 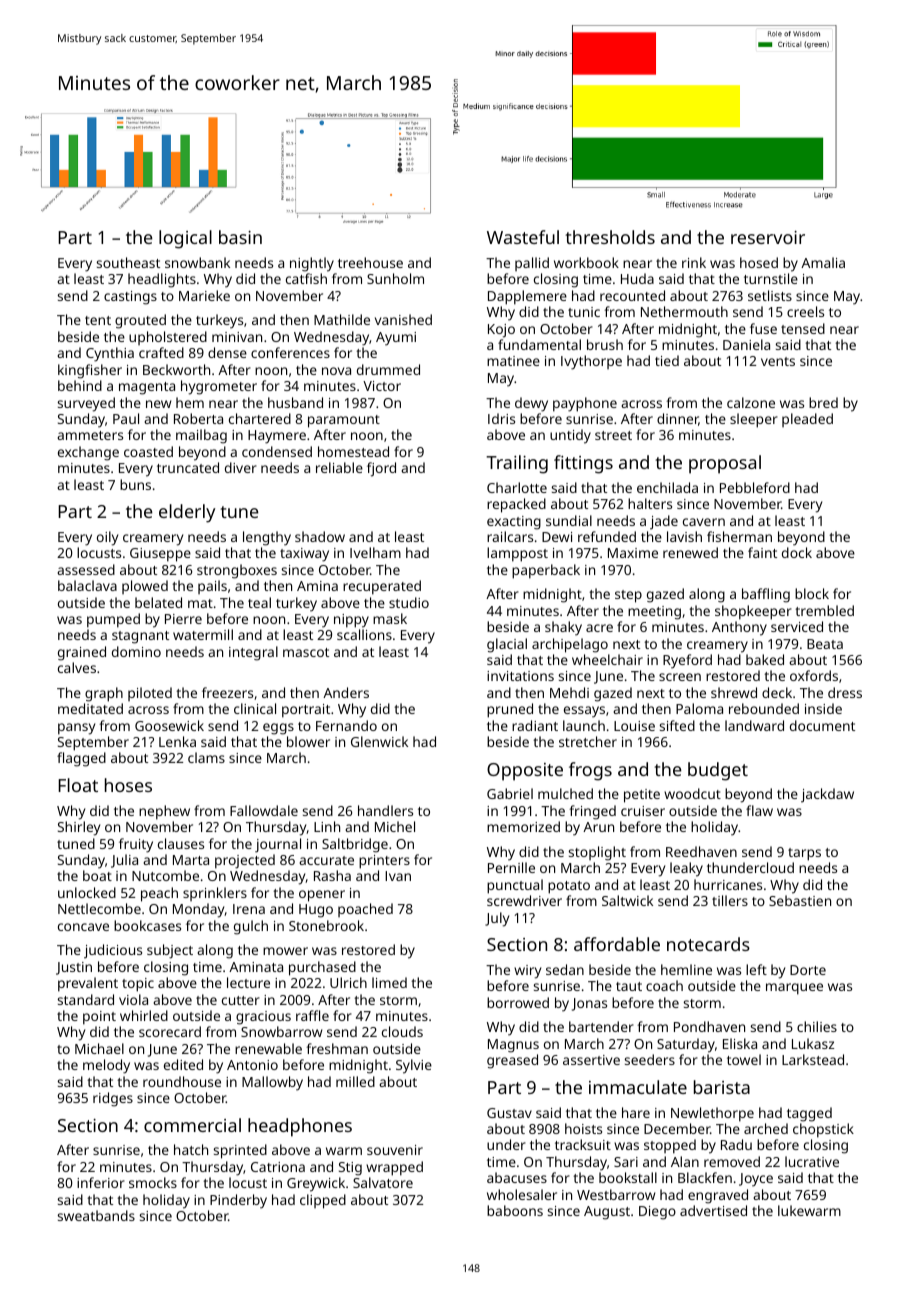 I want to click on fjord, so click(x=381, y=469).
